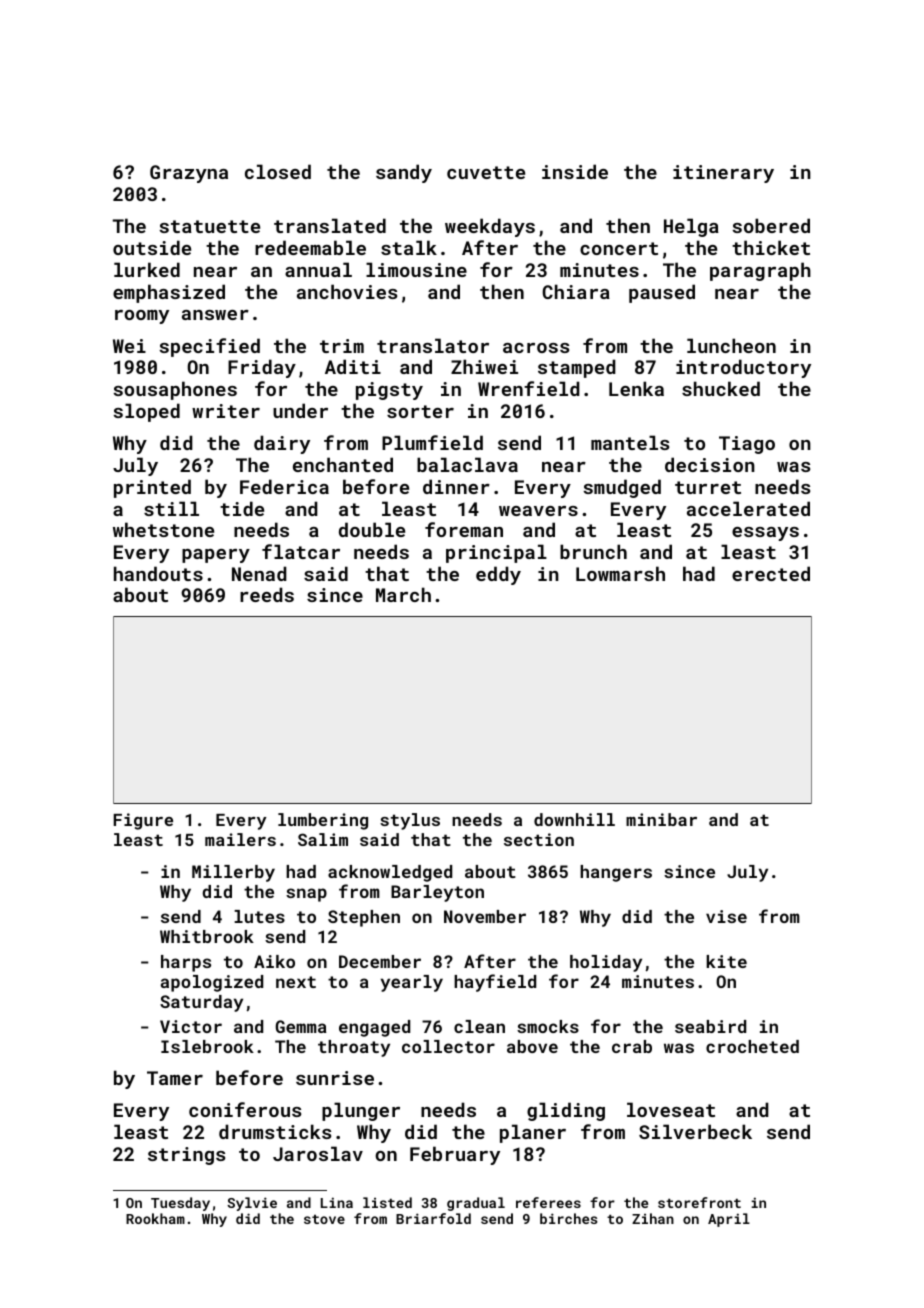 The image size is (924, 1308). Describe the element at coordinates (155, 1218) in the screenshot. I see `Rookham` at that location.
